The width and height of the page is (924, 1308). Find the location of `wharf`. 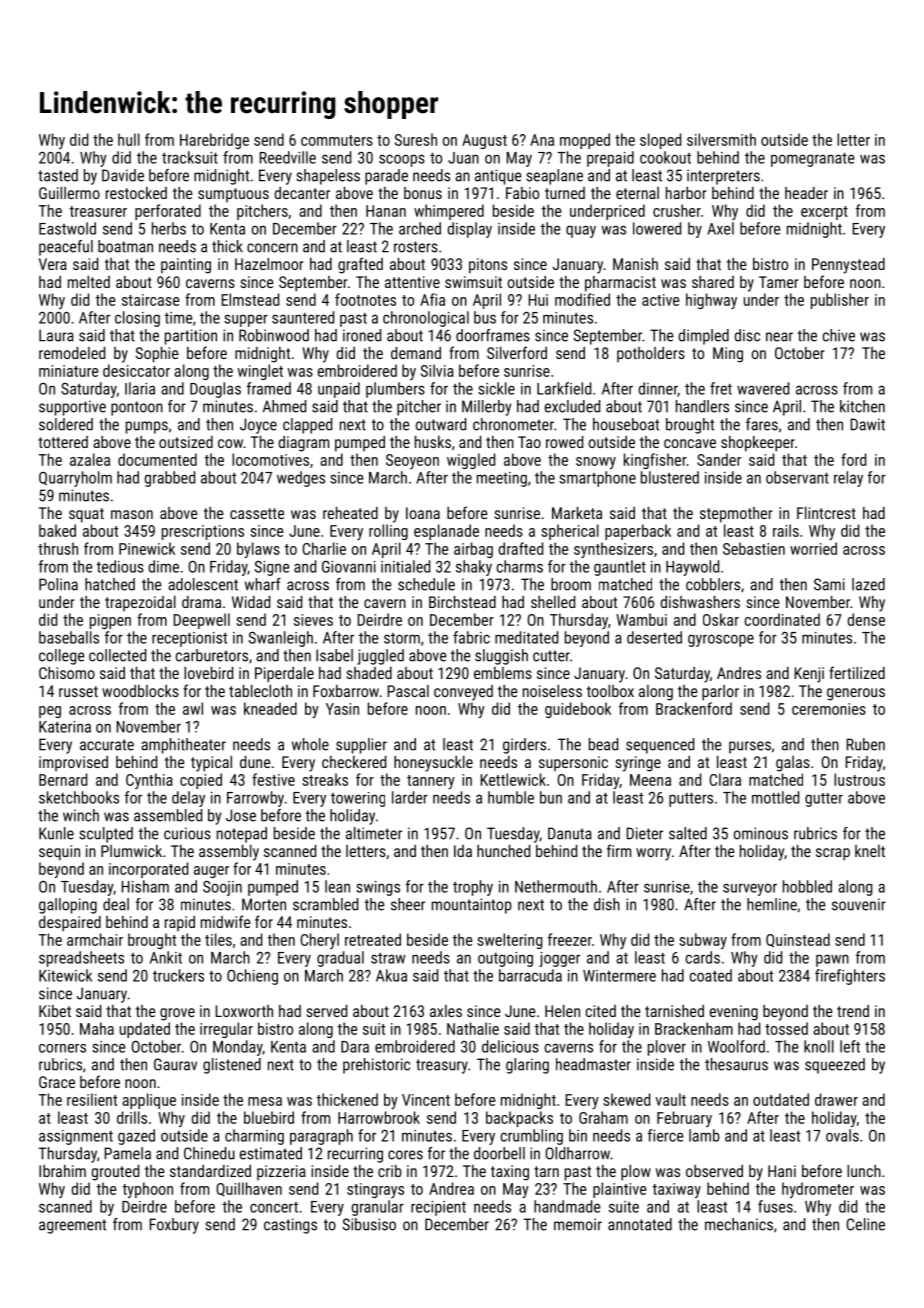

wharf is located at coordinates (263, 584).
